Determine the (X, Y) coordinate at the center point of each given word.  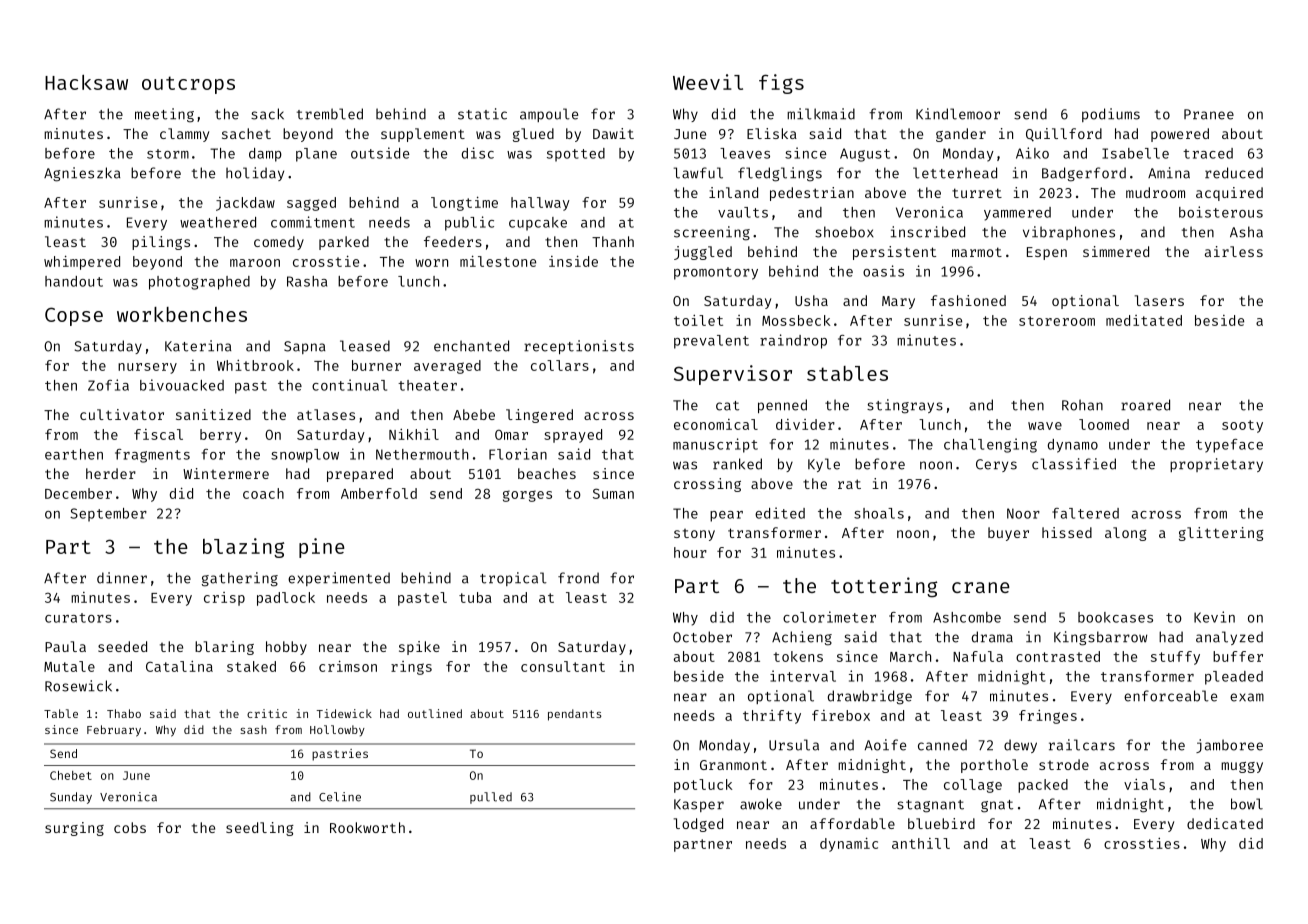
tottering (884, 587)
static (482, 114)
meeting (164, 115)
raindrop (793, 341)
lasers (1159, 300)
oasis (883, 271)
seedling (260, 829)
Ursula (794, 745)
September (108, 515)
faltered (1085, 513)
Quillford (1064, 135)
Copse (74, 316)
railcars (1082, 745)
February (114, 731)
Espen (1047, 253)
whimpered (82, 263)
